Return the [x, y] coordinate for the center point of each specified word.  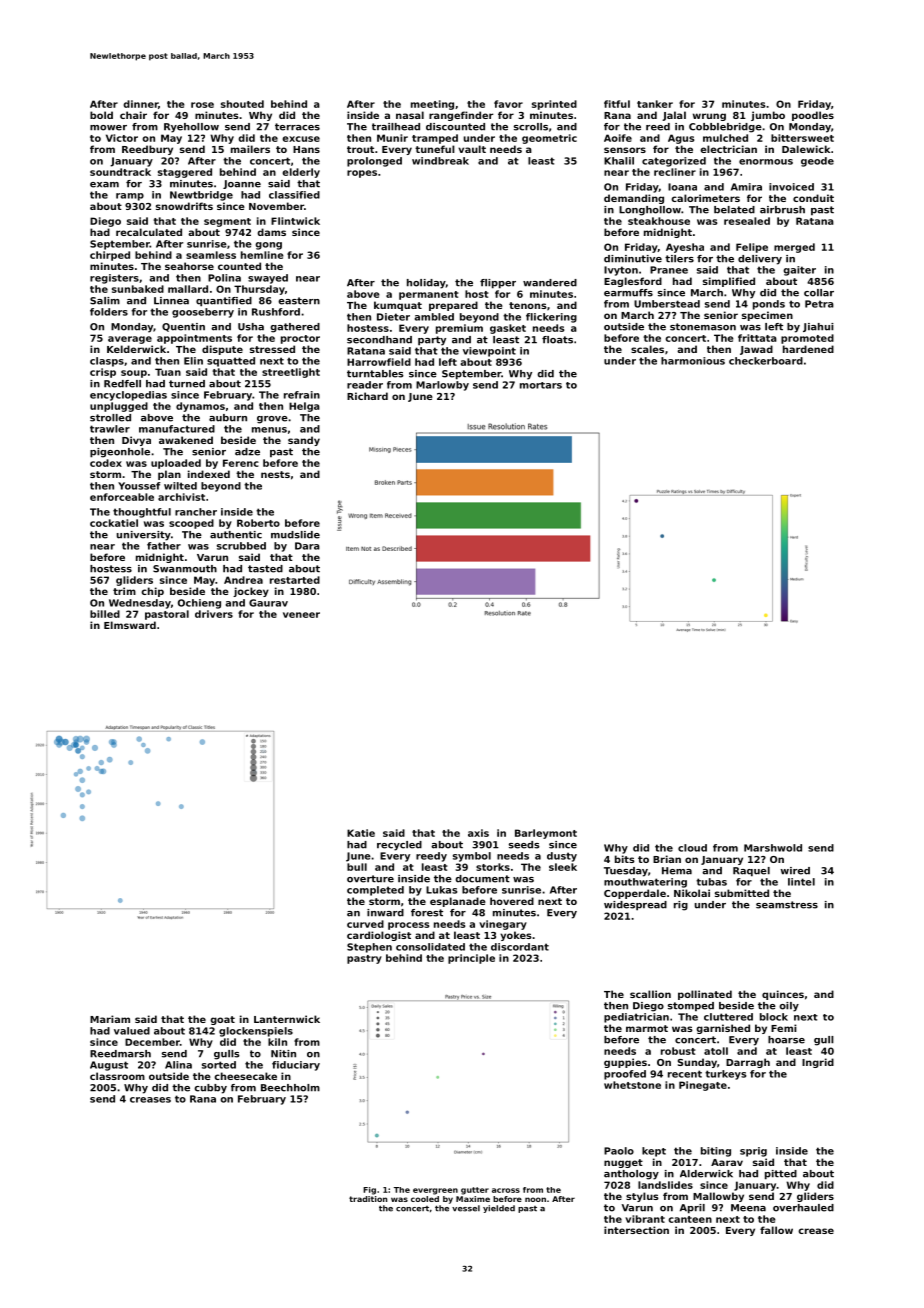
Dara [307, 546]
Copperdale [635, 894]
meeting [432, 105]
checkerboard [766, 361]
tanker [655, 104]
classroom [117, 1076]
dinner [140, 104]
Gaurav [268, 603]
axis [478, 833]
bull [357, 867]
